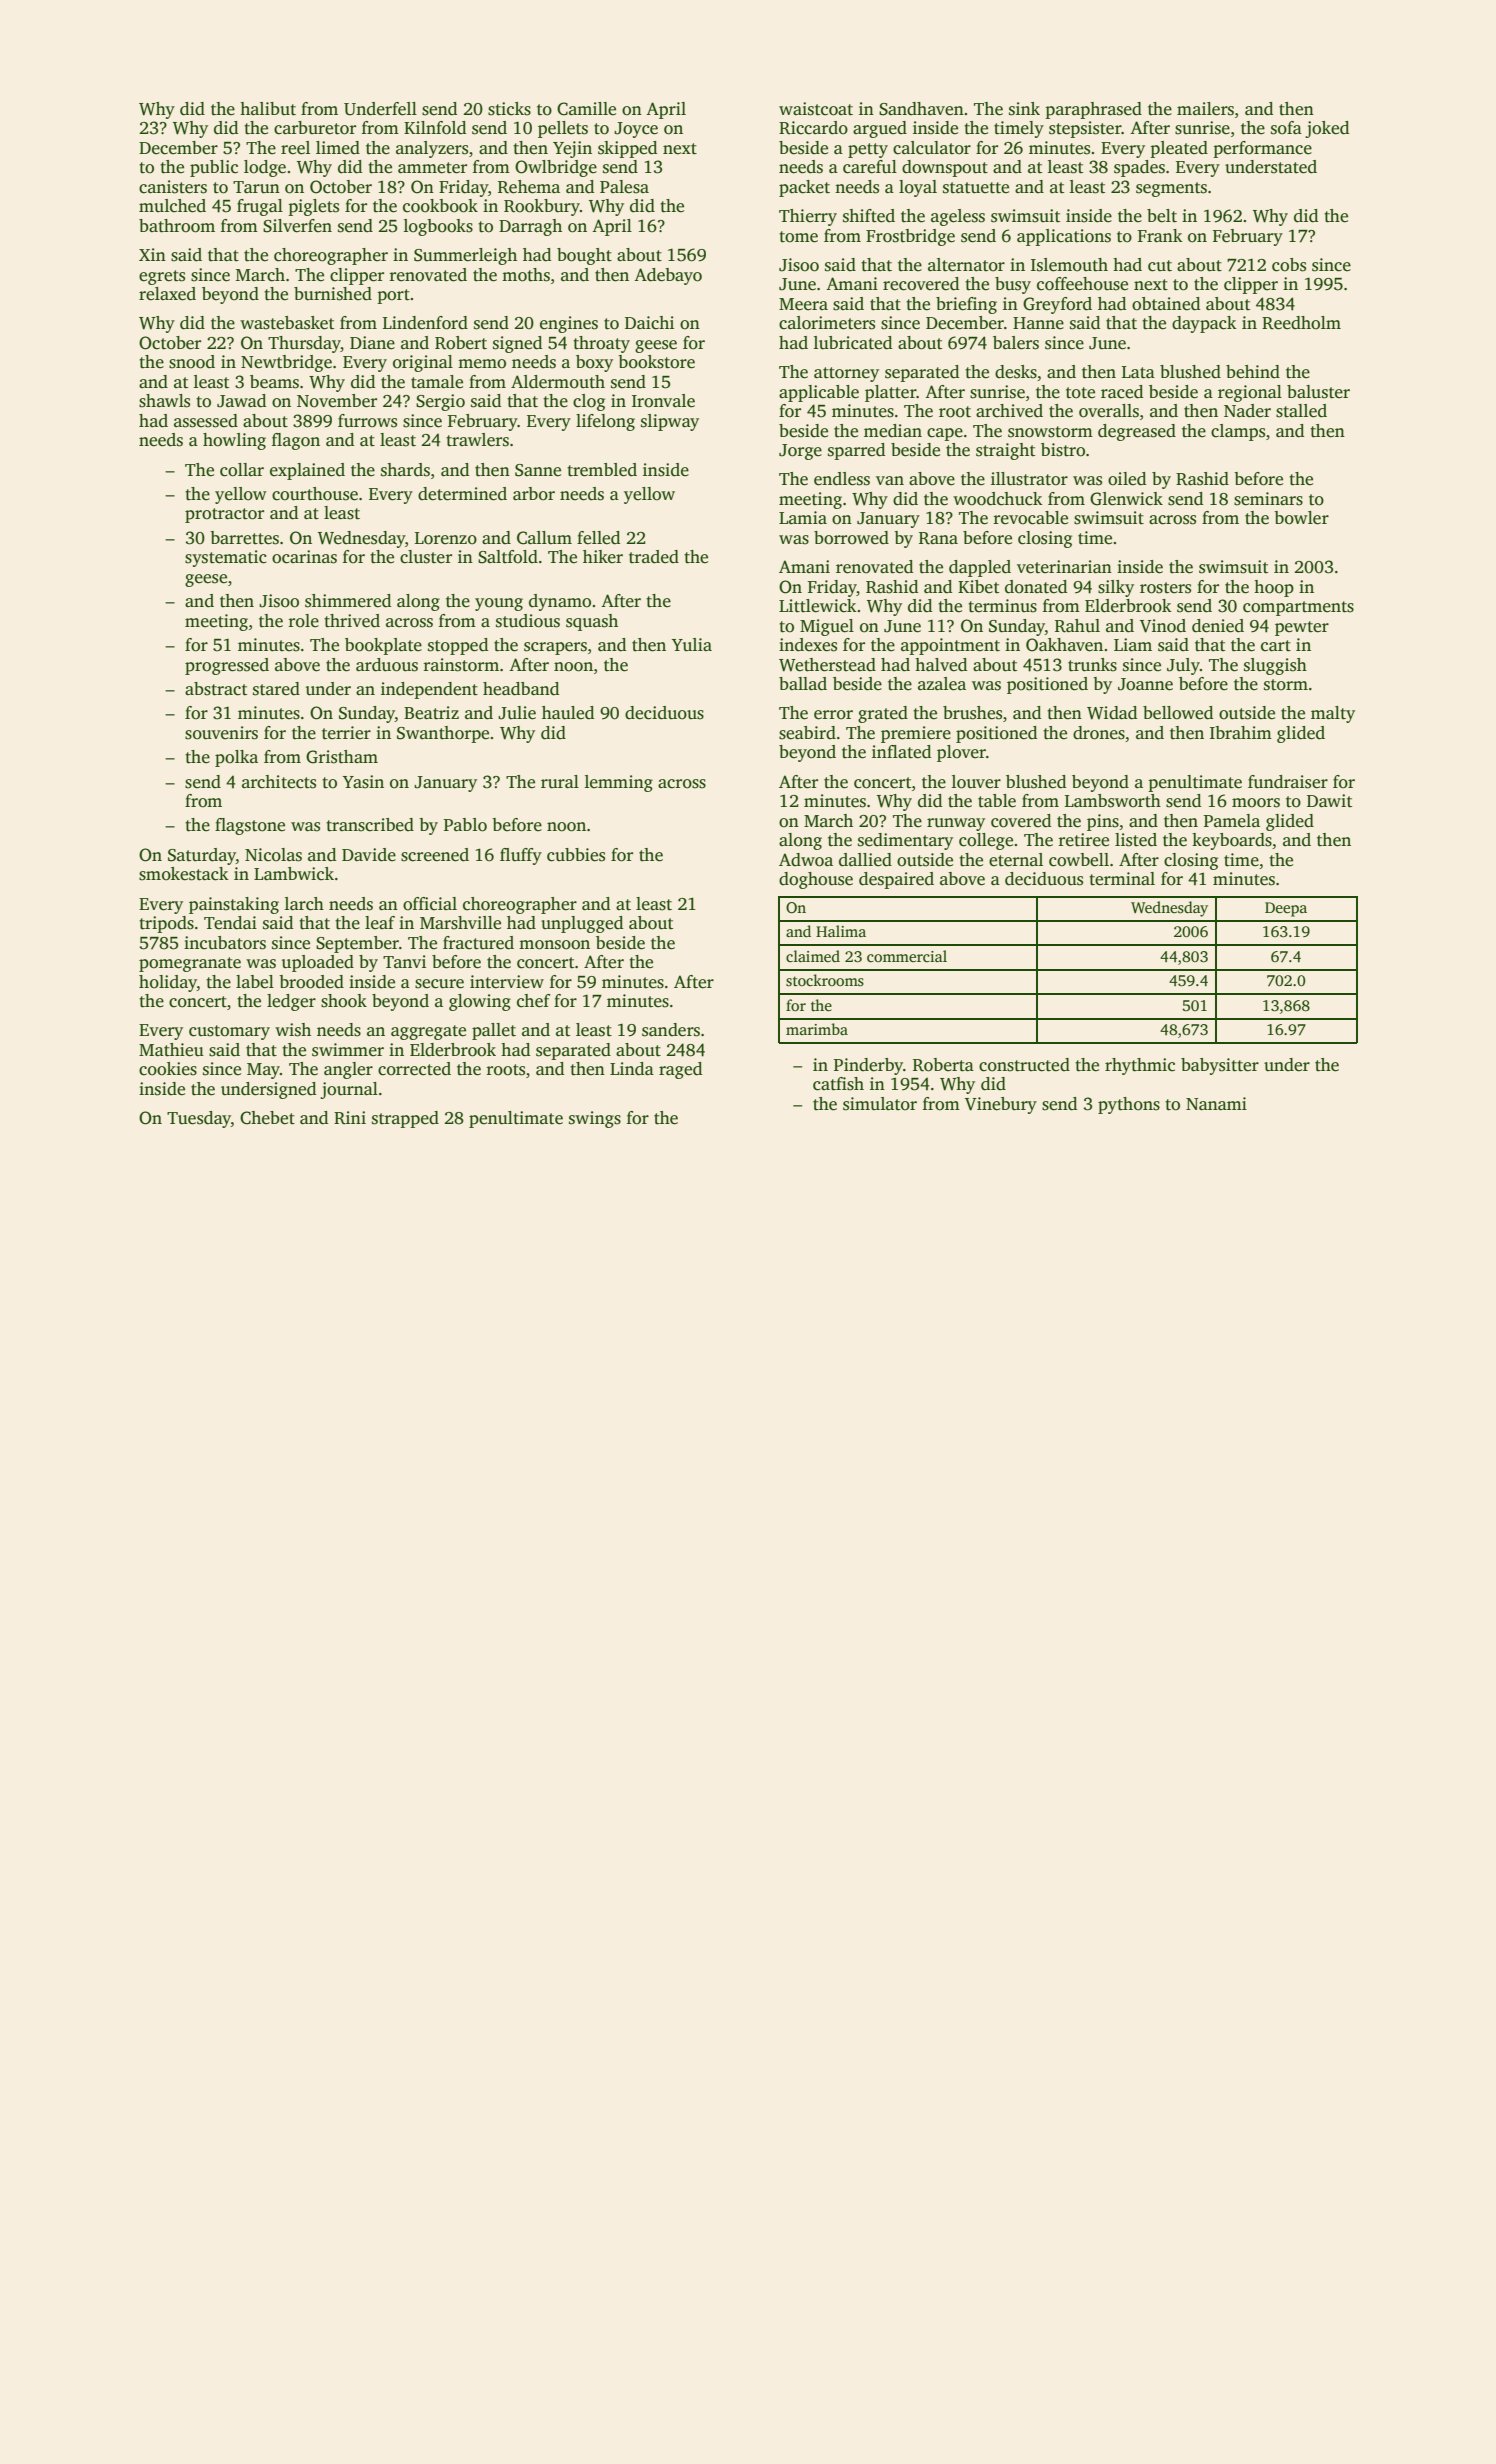  I want to click on commercial, so click(907, 956).
